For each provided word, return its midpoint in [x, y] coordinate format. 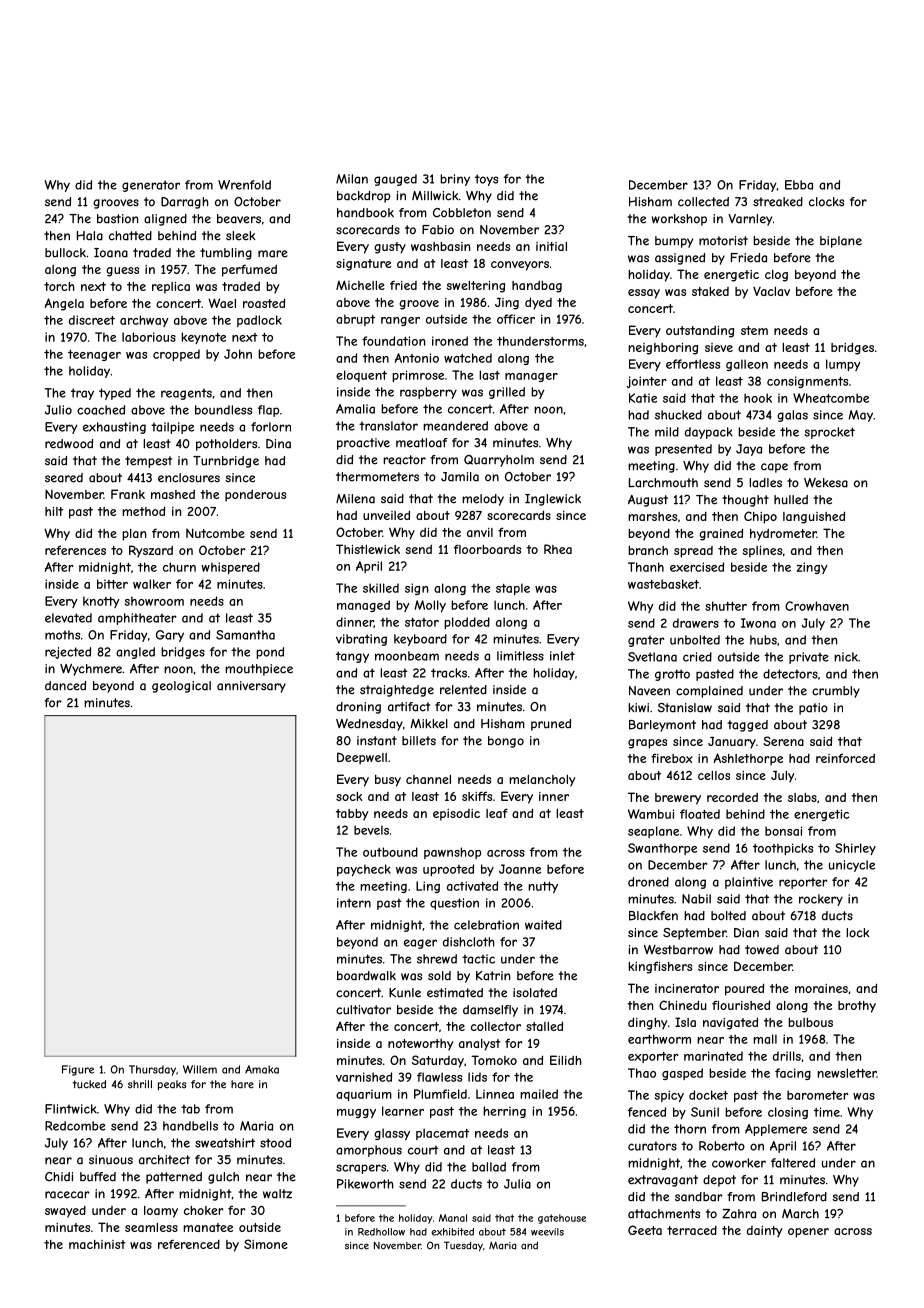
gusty [390, 248]
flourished [741, 1005]
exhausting [114, 428]
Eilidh [566, 1060]
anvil [480, 532]
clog [776, 276]
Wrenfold [244, 185]
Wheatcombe [831, 398]
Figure [78, 1070]
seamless [151, 1227]
